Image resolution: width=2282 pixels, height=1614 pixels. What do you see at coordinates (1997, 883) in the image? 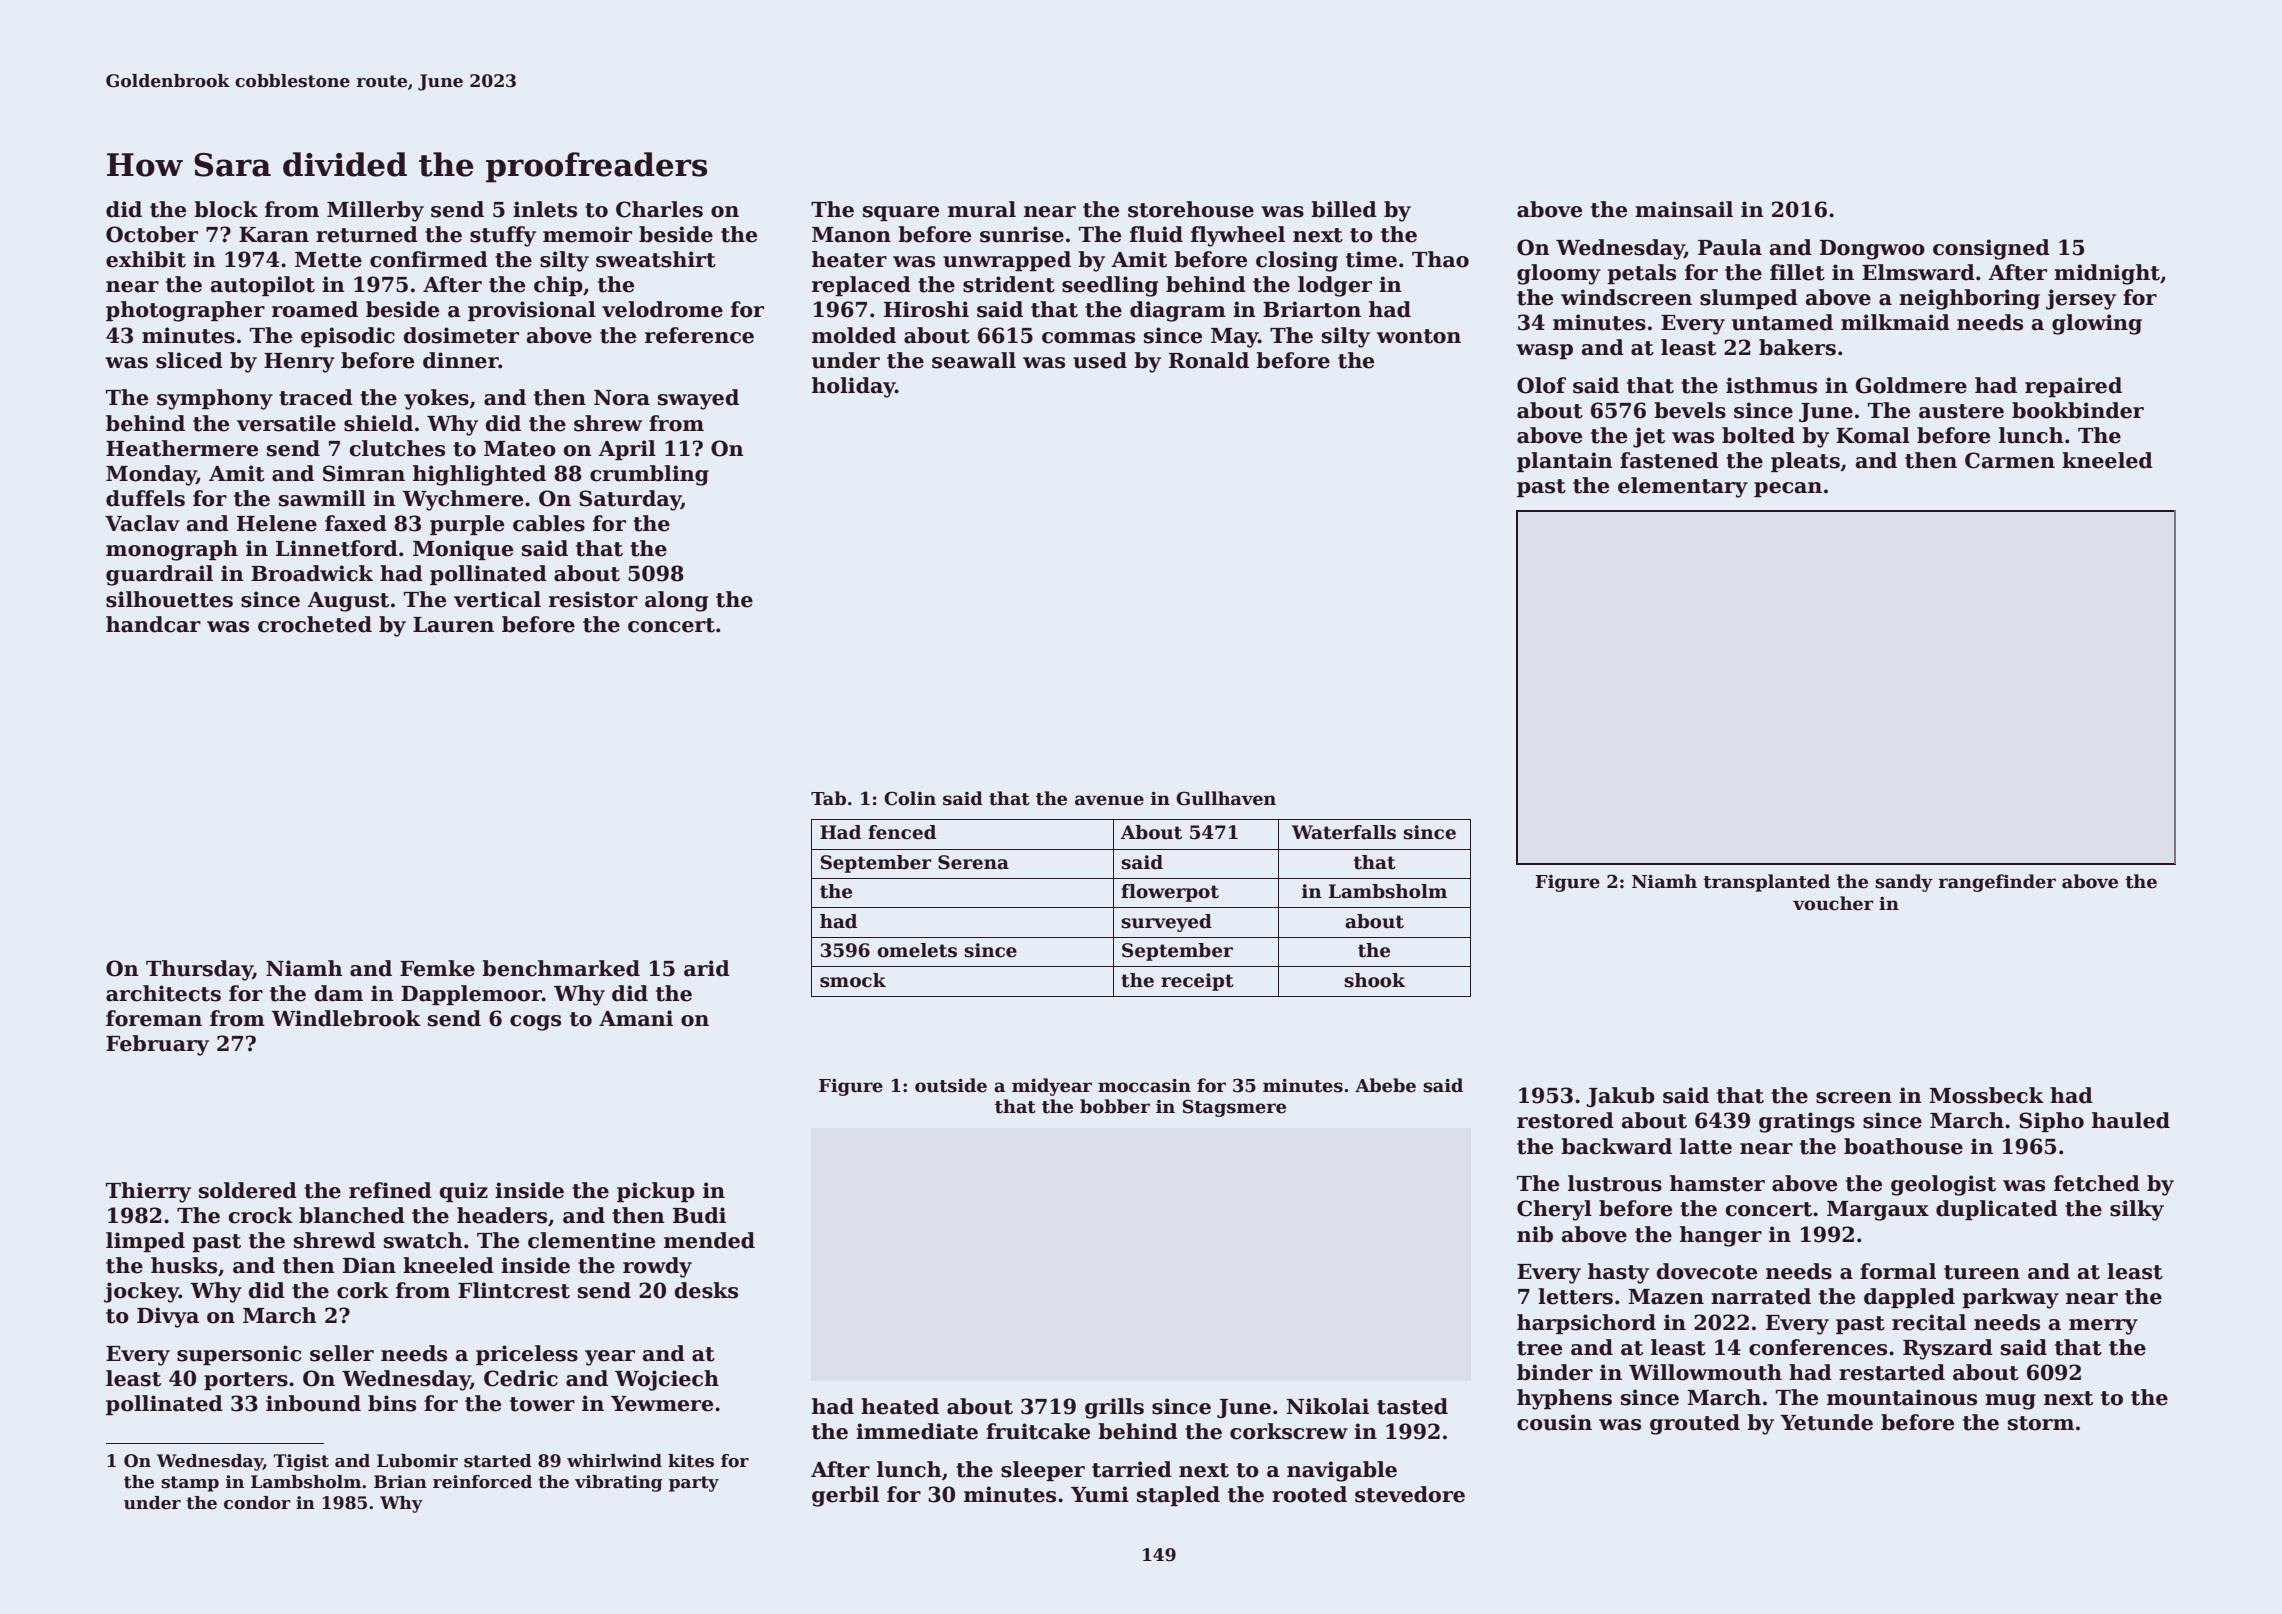
I see `rangefinder` at bounding box center [1997, 883].
